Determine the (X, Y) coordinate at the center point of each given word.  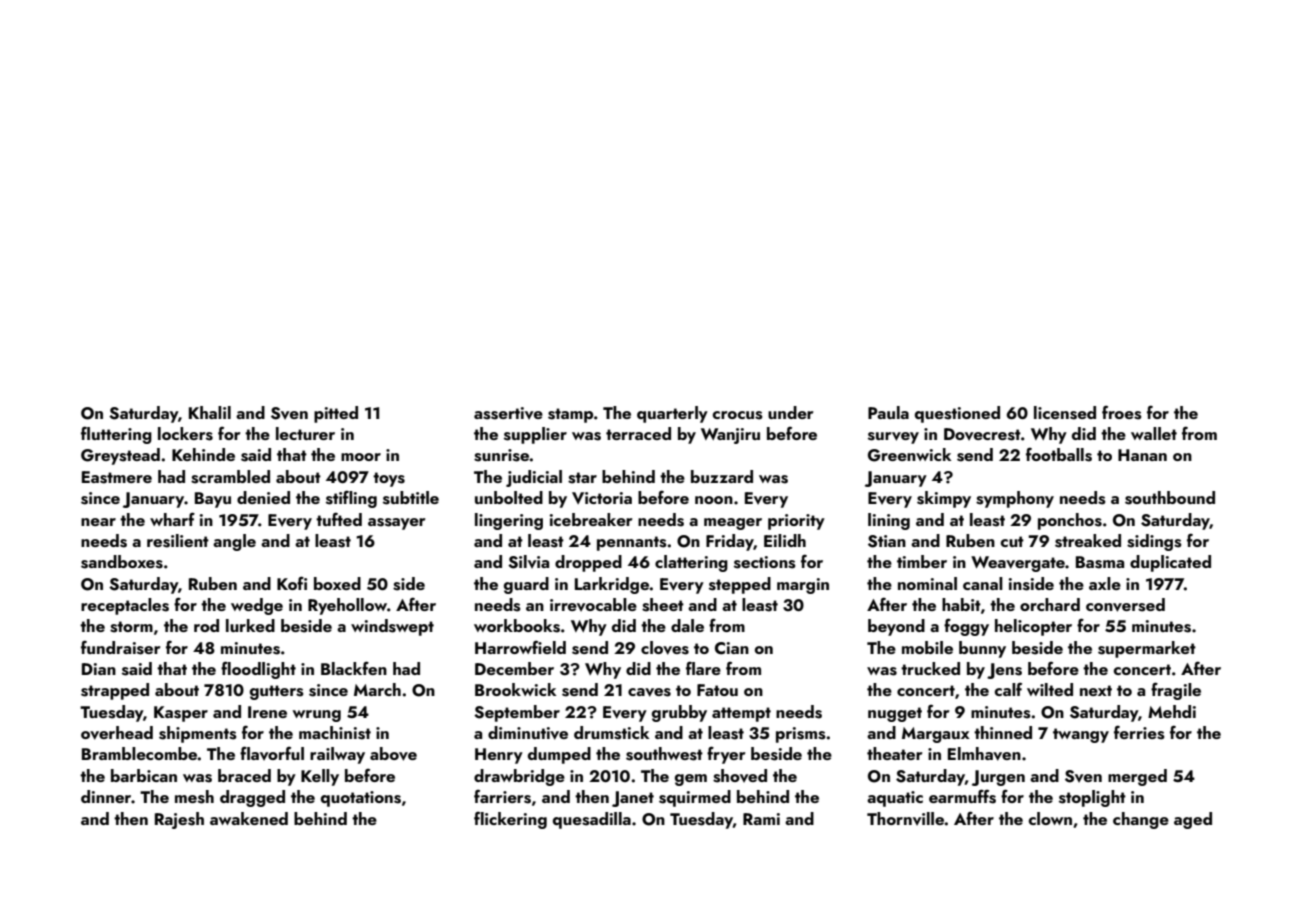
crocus (738, 415)
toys (389, 479)
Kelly (320, 777)
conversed (1125, 605)
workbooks (517, 626)
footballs (1059, 454)
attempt (741, 714)
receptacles (125, 606)
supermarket (1147, 649)
